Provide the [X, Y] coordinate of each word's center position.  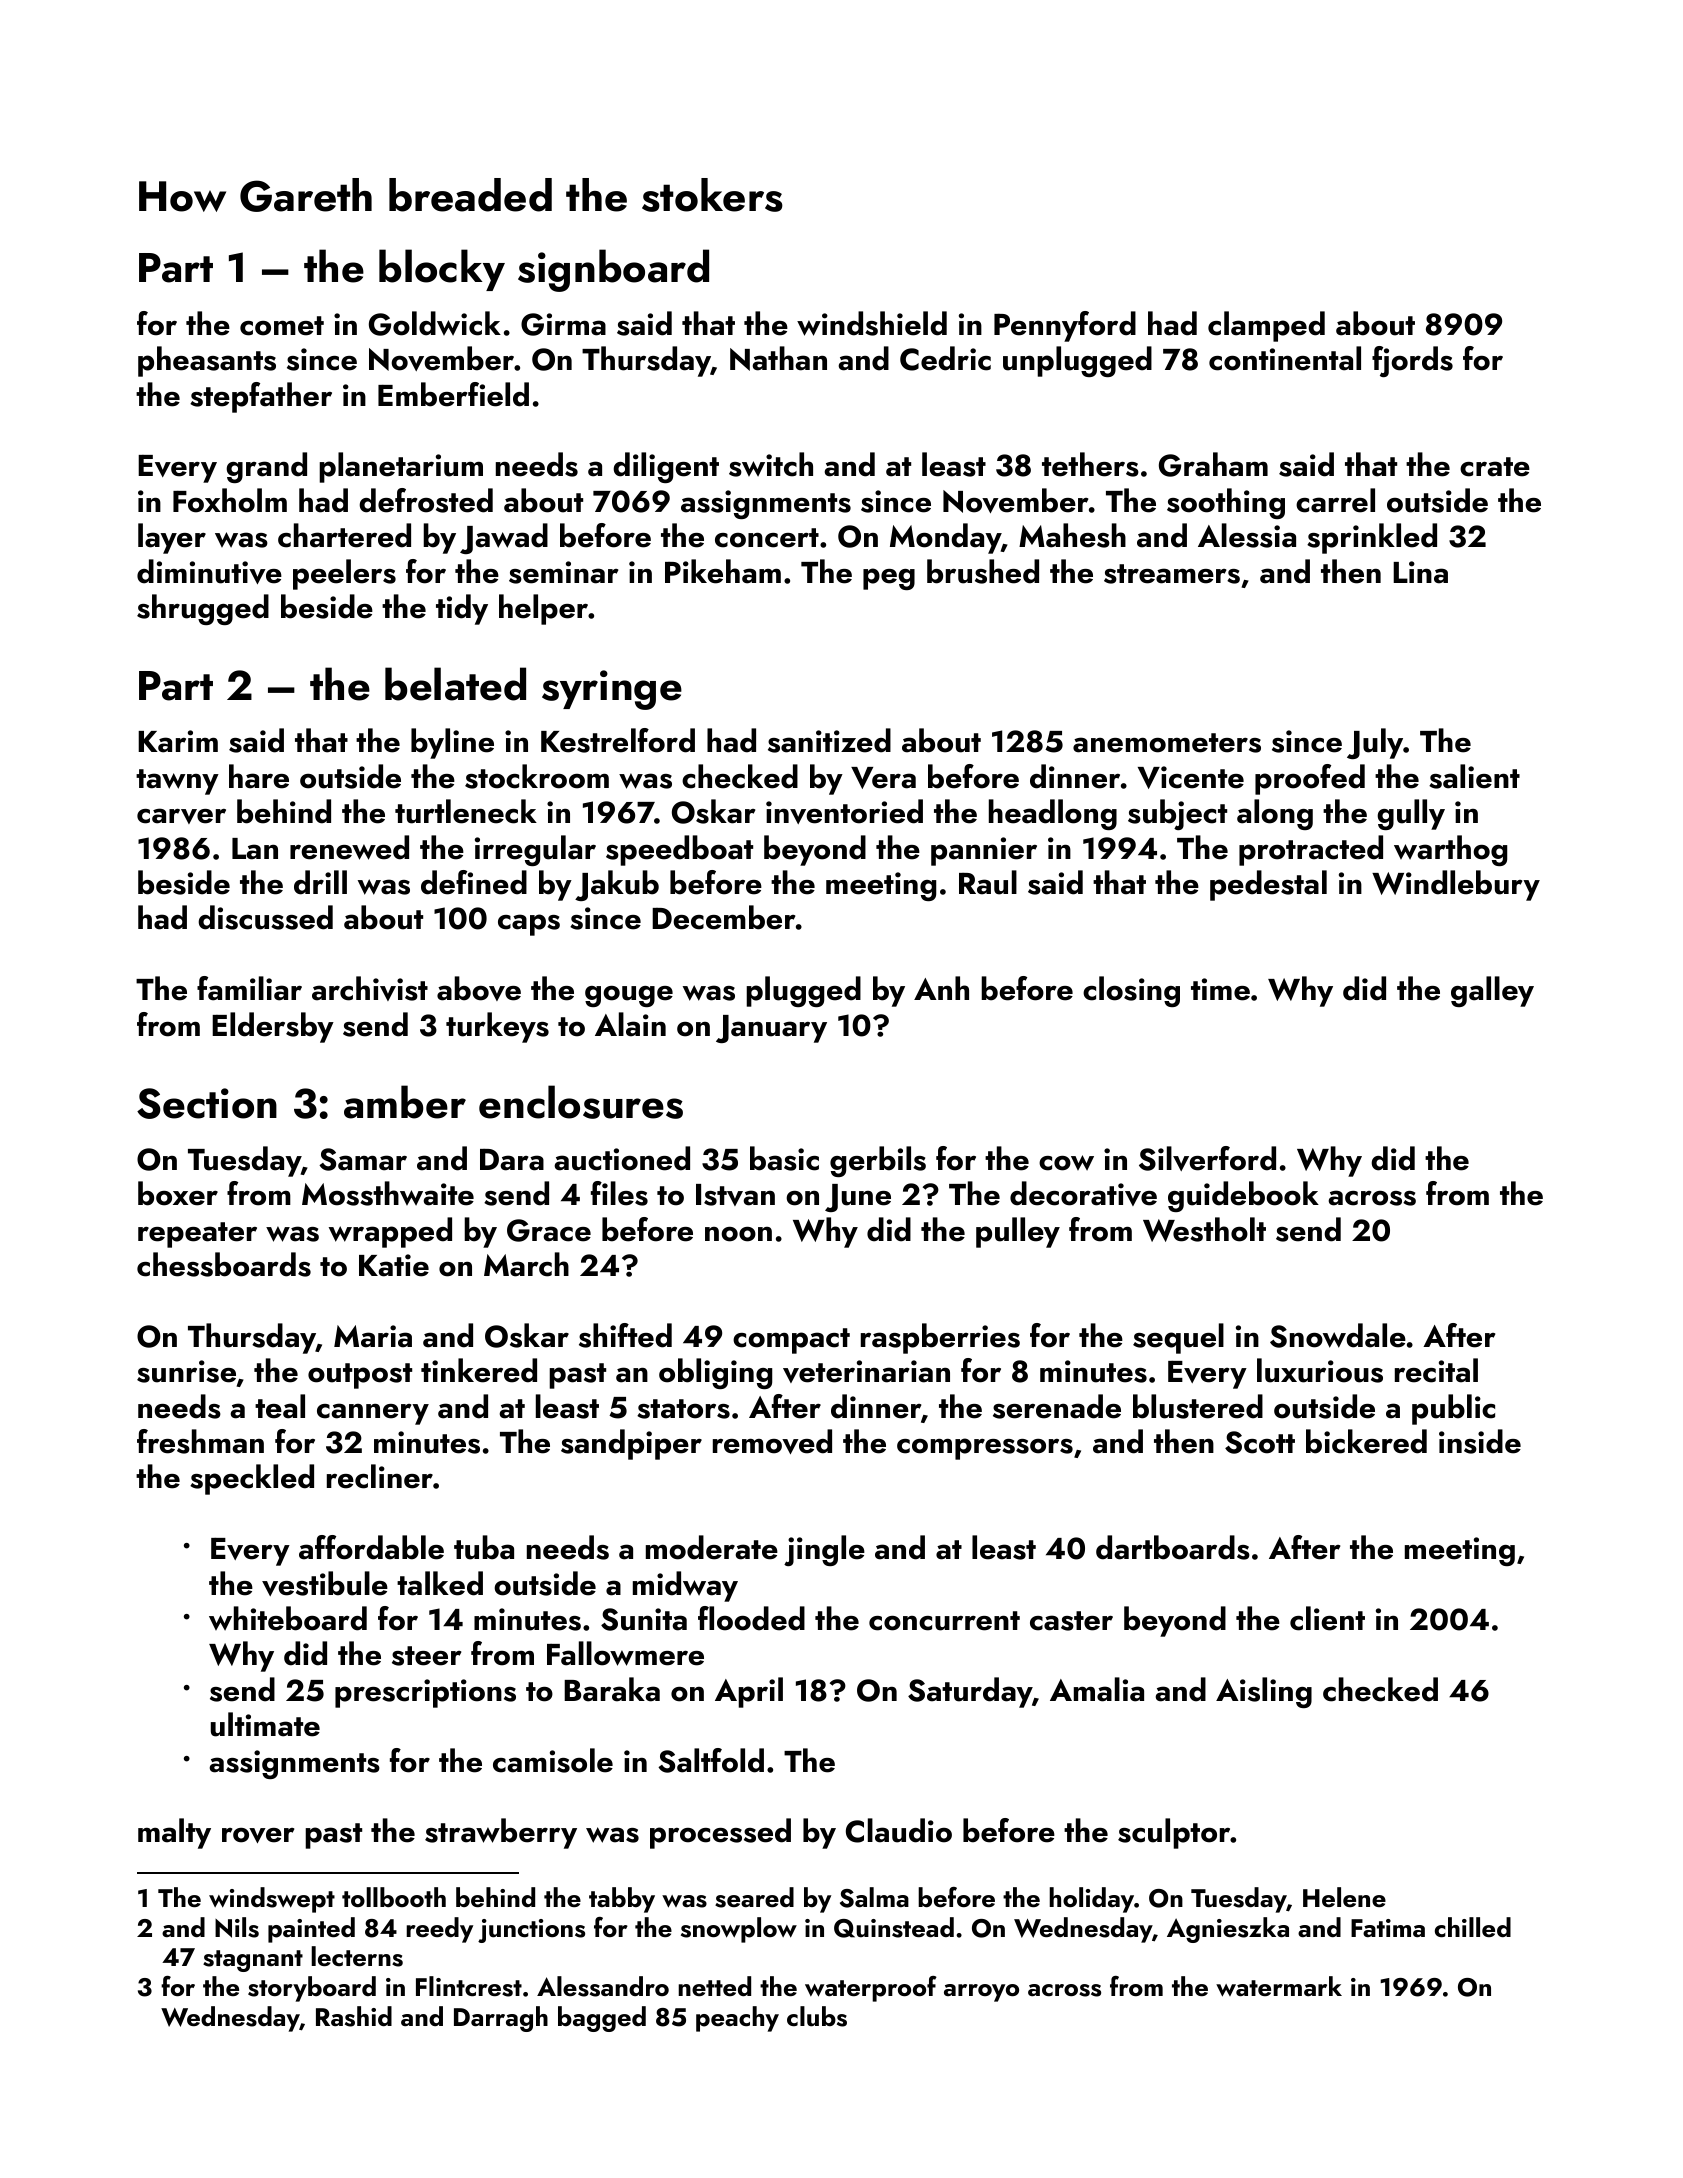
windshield [872, 323]
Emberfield [453, 394]
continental [1285, 358]
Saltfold [711, 1760]
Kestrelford [618, 740]
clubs [817, 2016]
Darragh [501, 2019]
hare [259, 776]
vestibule [325, 1583]
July [1375, 743]
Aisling [1264, 1692]
